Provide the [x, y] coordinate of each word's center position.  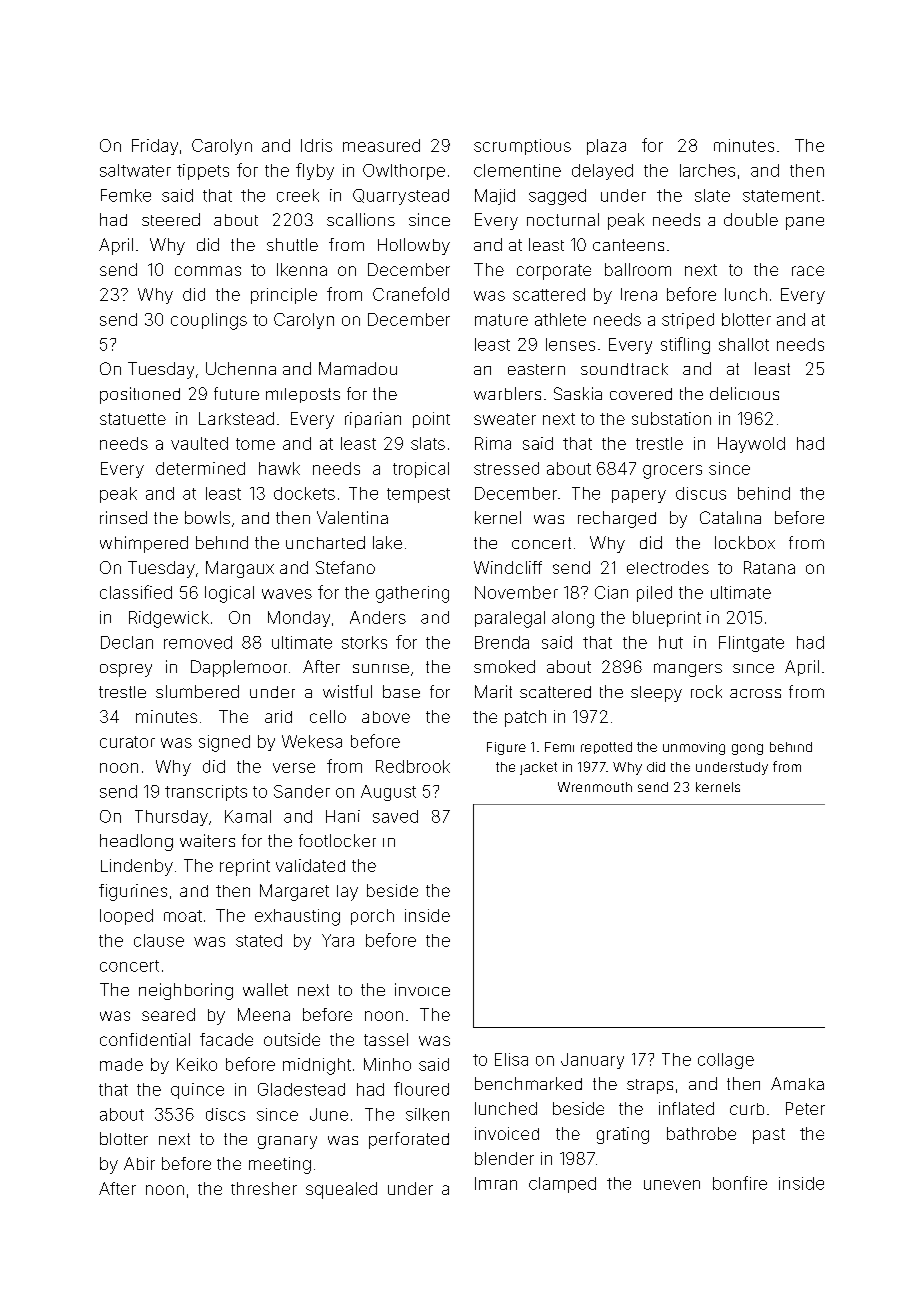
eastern [536, 369]
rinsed [123, 517]
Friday [155, 147]
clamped [562, 1185]
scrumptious [522, 147]
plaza [606, 147]
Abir [139, 1163]
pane [805, 223]
